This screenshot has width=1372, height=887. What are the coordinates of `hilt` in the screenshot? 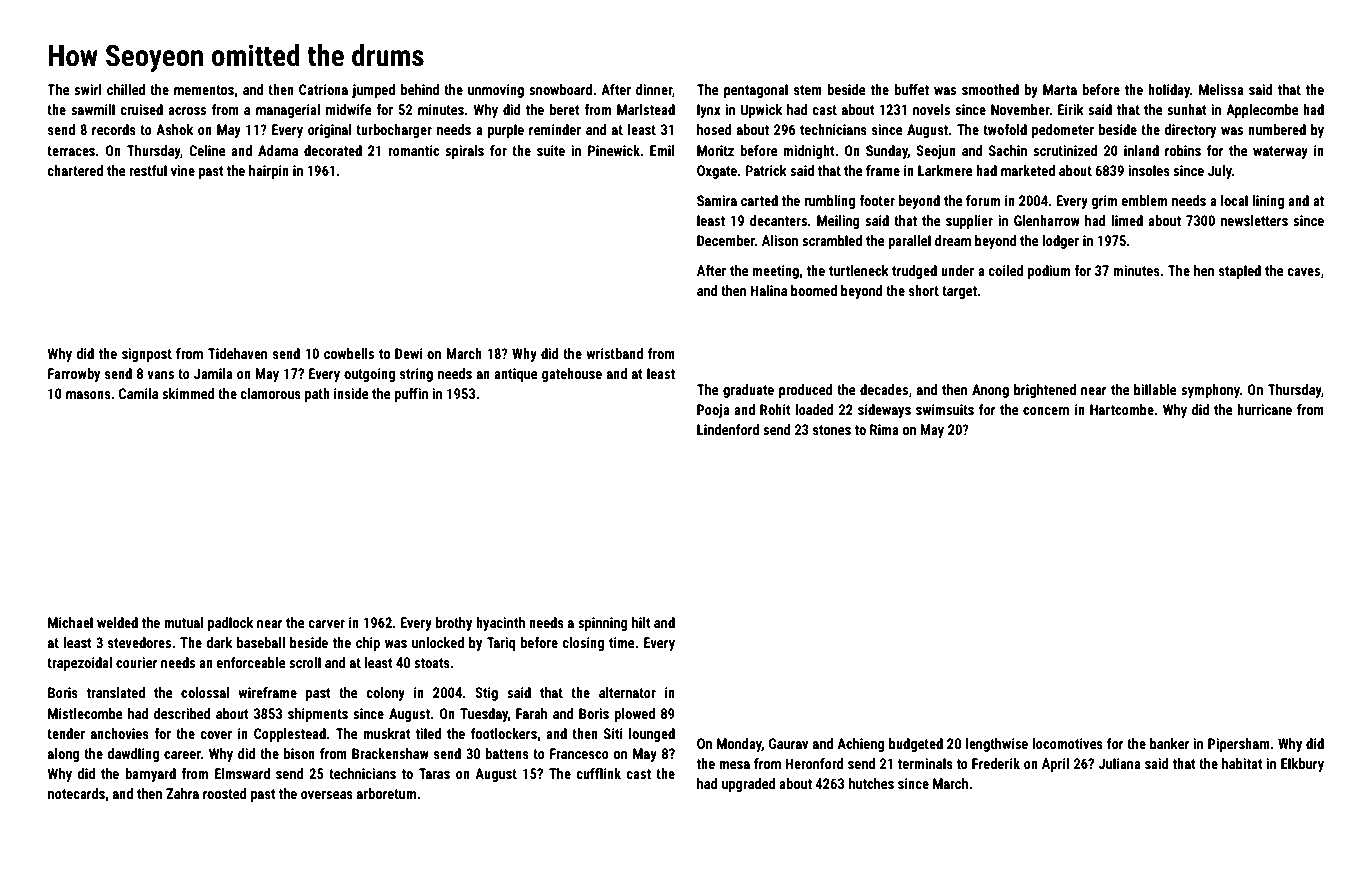 It's located at (641, 622).
